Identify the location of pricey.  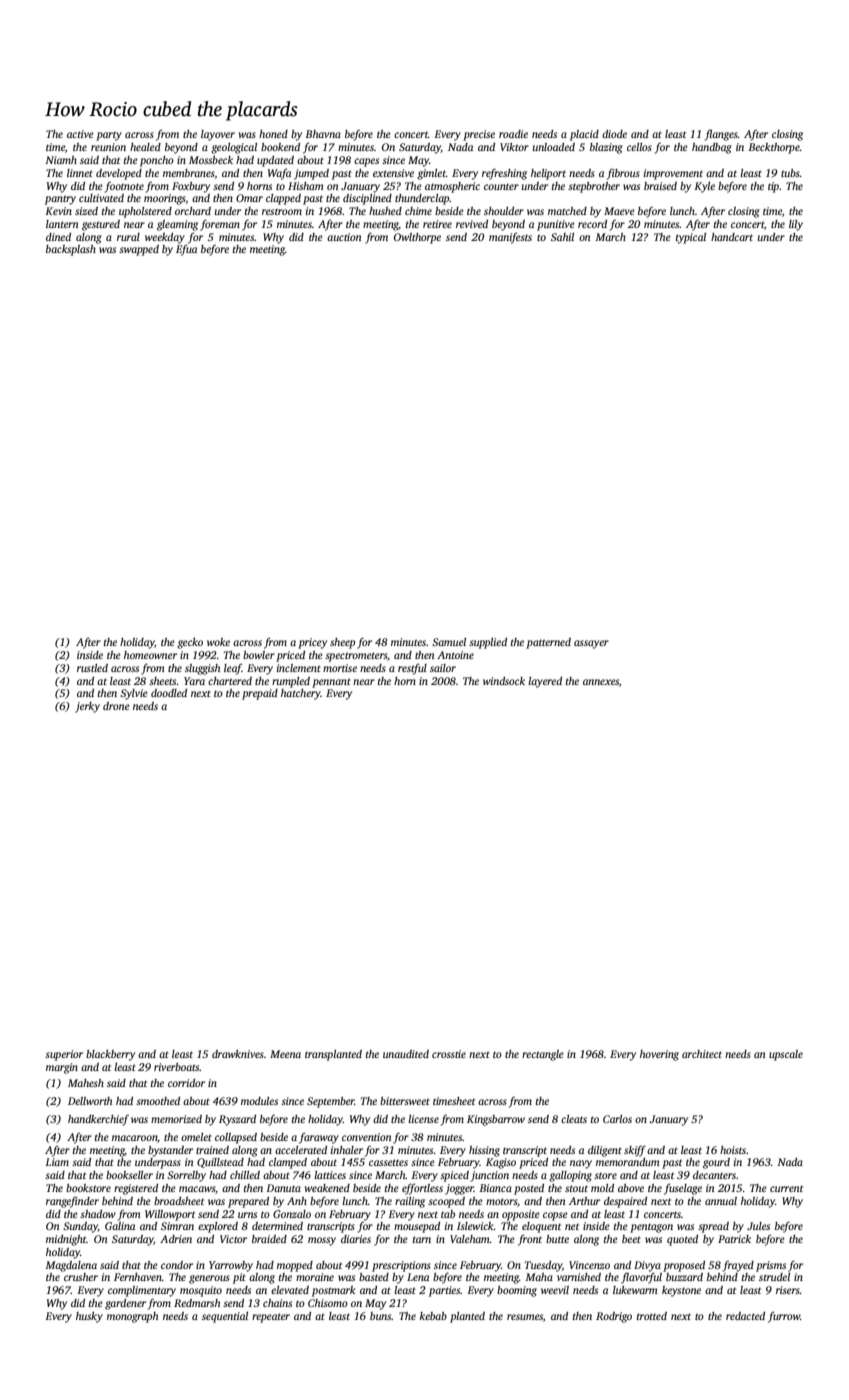
(312, 643).
